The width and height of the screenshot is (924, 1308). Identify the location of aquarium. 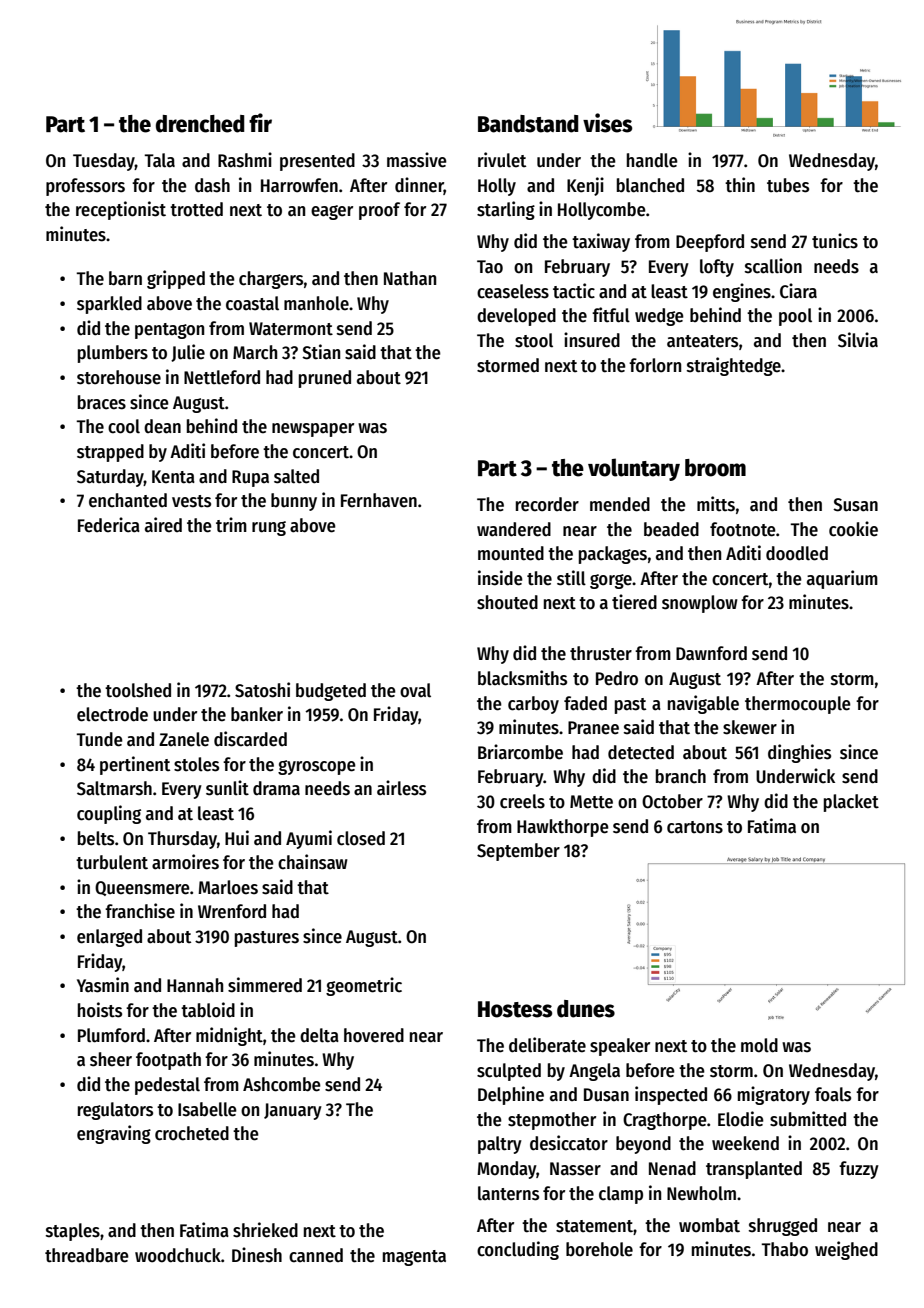
(842, 579).
